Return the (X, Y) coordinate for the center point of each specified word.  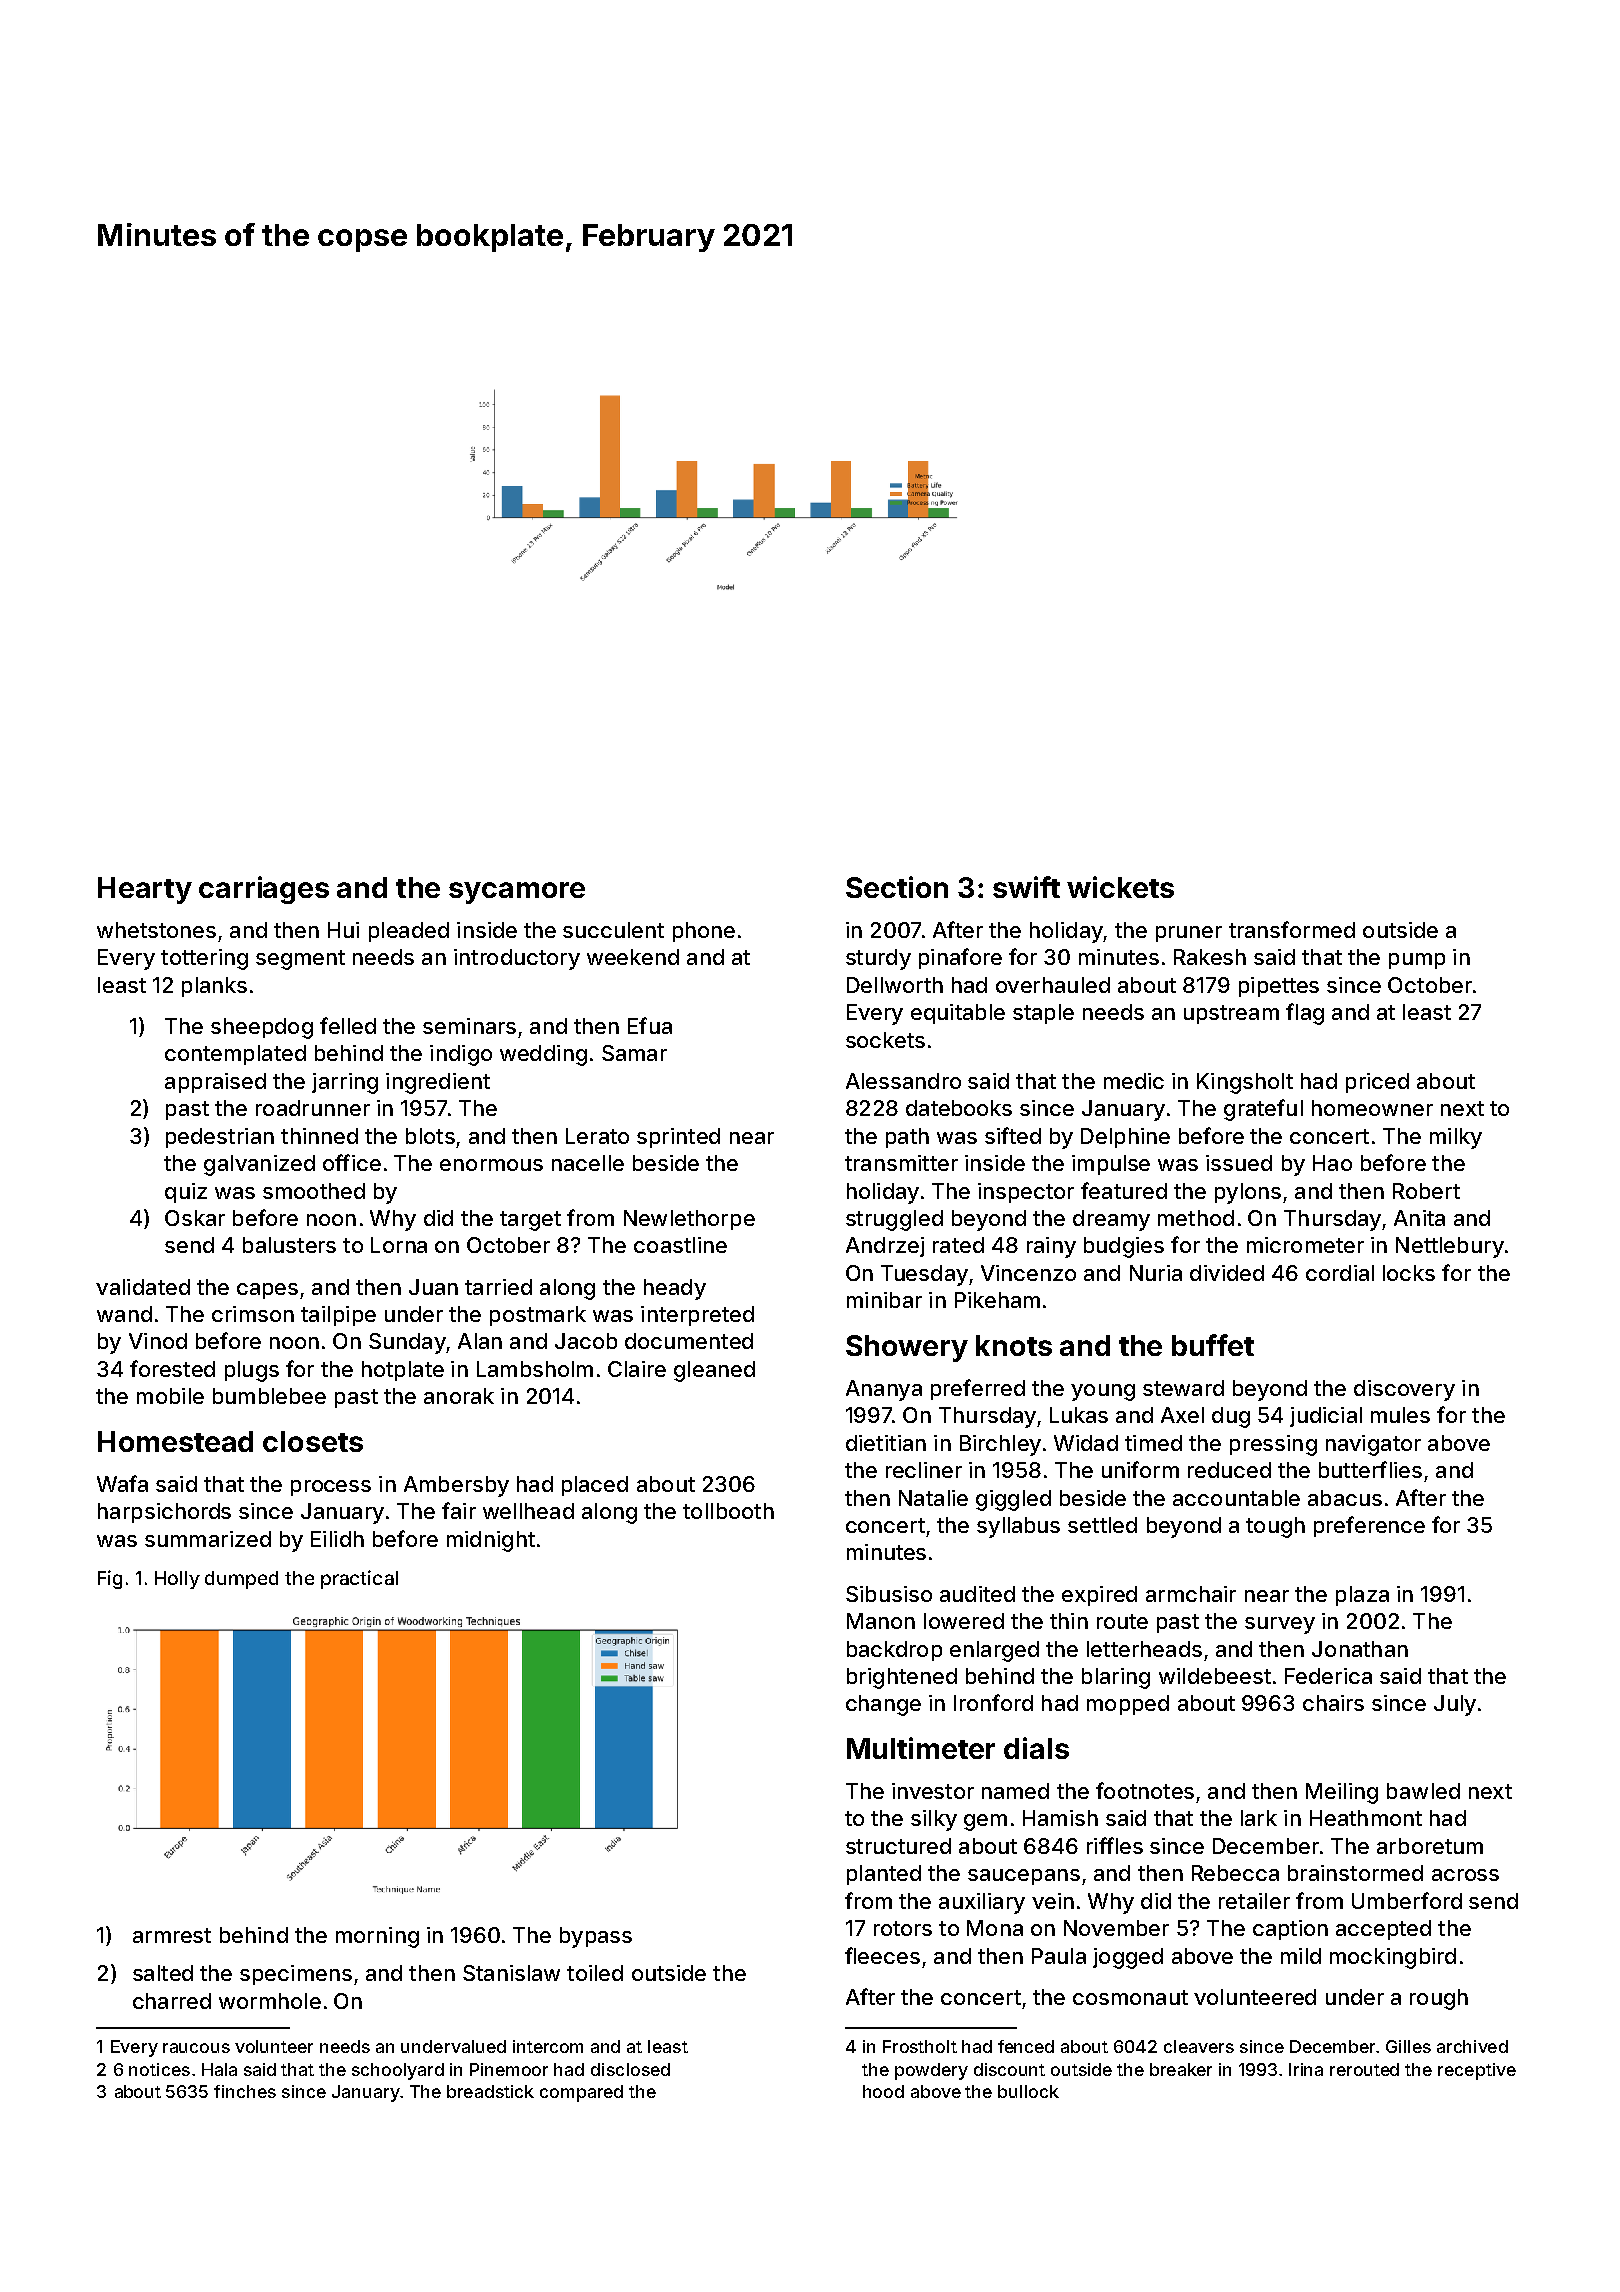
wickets (1120, 887)
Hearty (145, 890)
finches (245, 2091)
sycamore (517, 893)
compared (581, 2093)
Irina (1306, 2069)
